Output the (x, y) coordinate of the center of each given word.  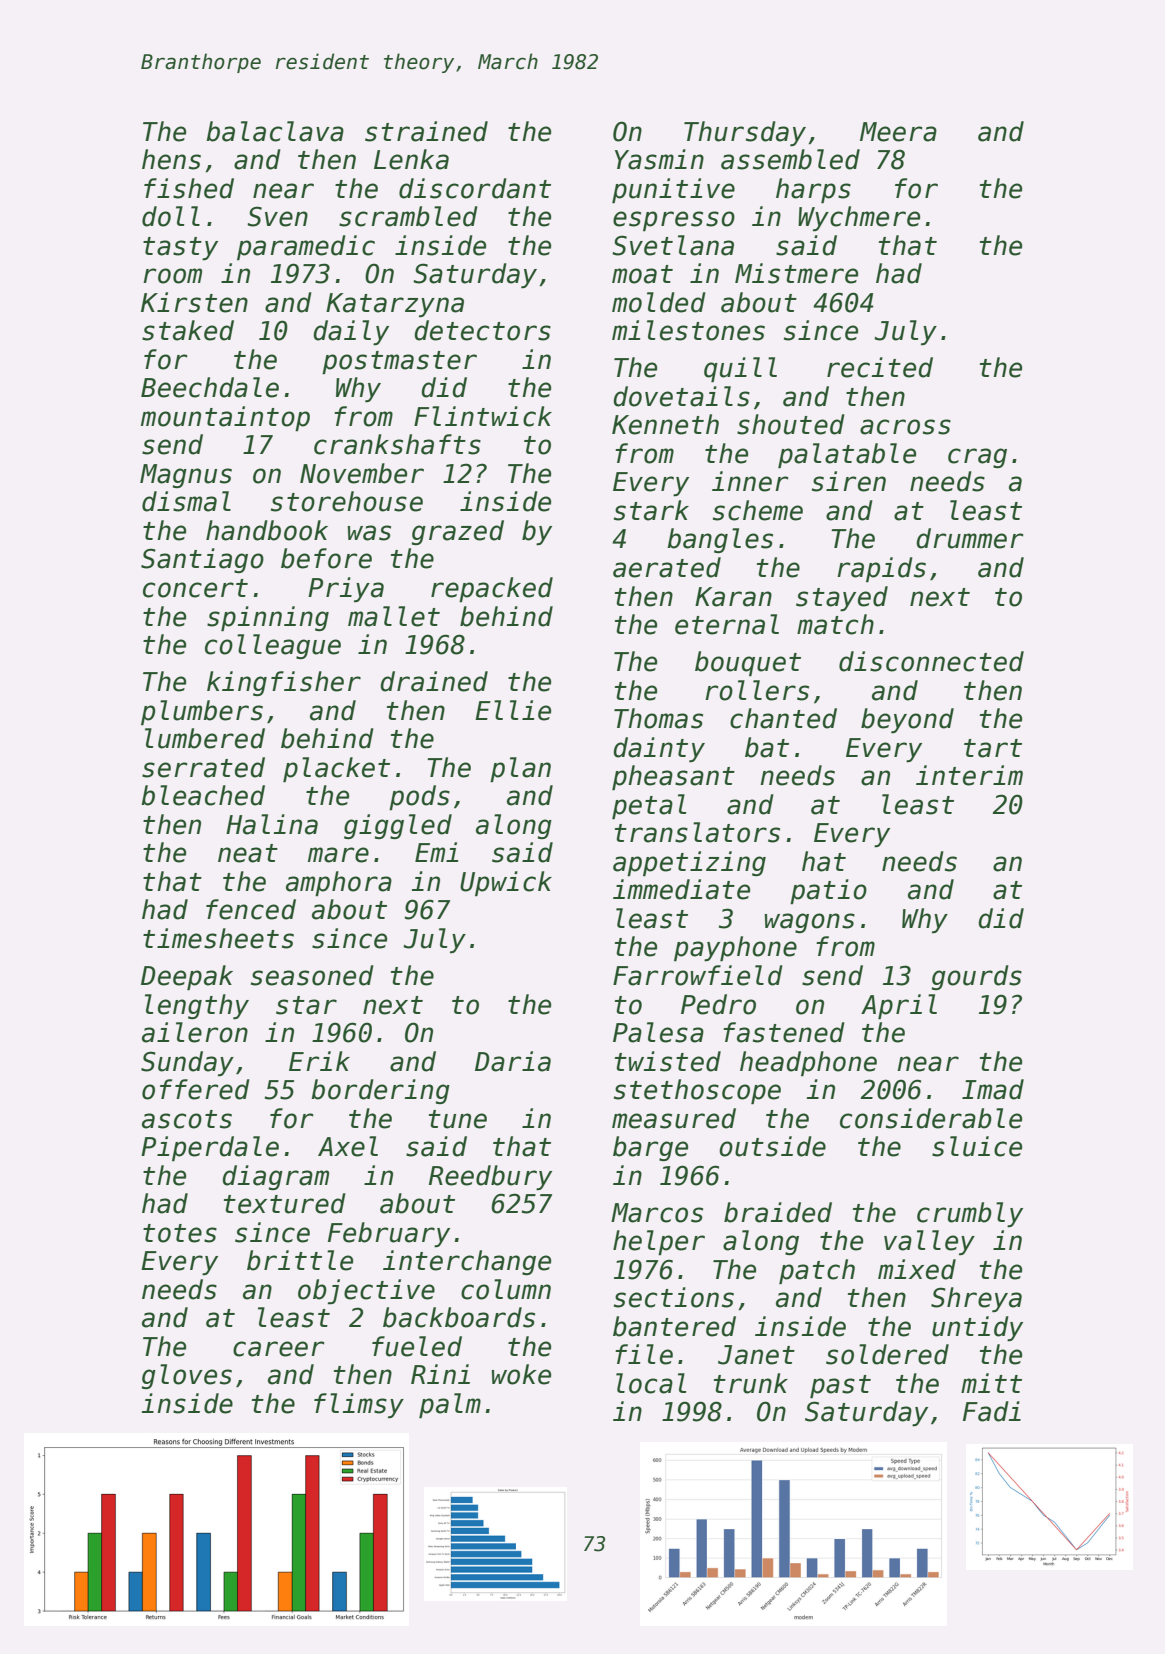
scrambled (408, 216)
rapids (881, 569)
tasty (180, 248)
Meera (898, 132)
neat (248, 853)
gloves (187, 1376)
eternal (727, 624)
